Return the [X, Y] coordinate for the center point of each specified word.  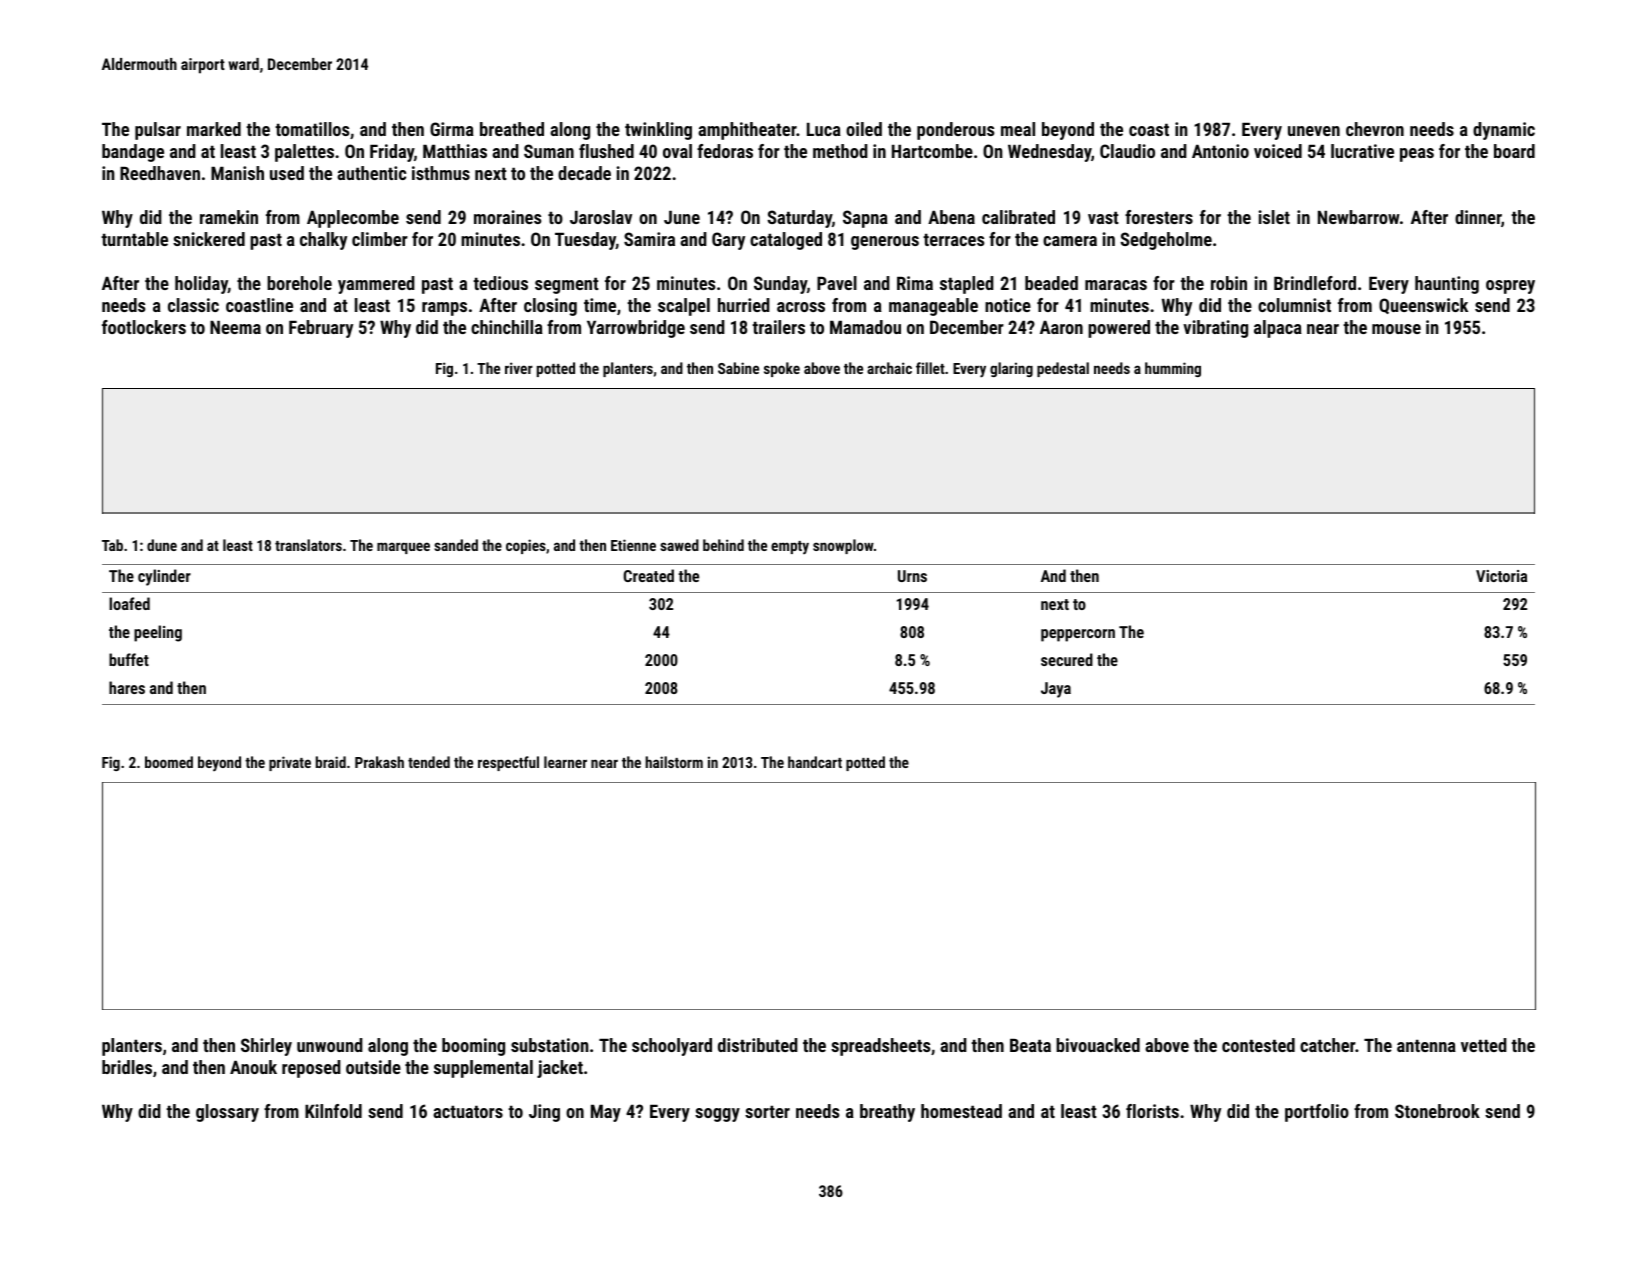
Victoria [1501, 576]
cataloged [786, 241]
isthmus [441, 173]
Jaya [1056, 690]
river [519, 368]
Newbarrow [1359, 217]
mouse [1396, 329]
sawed [679, 545]
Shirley [266, 1047]
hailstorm [674, 762]
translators [308, 545]
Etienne [633, 545]
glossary [227, 1113]
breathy [887, 1113]
